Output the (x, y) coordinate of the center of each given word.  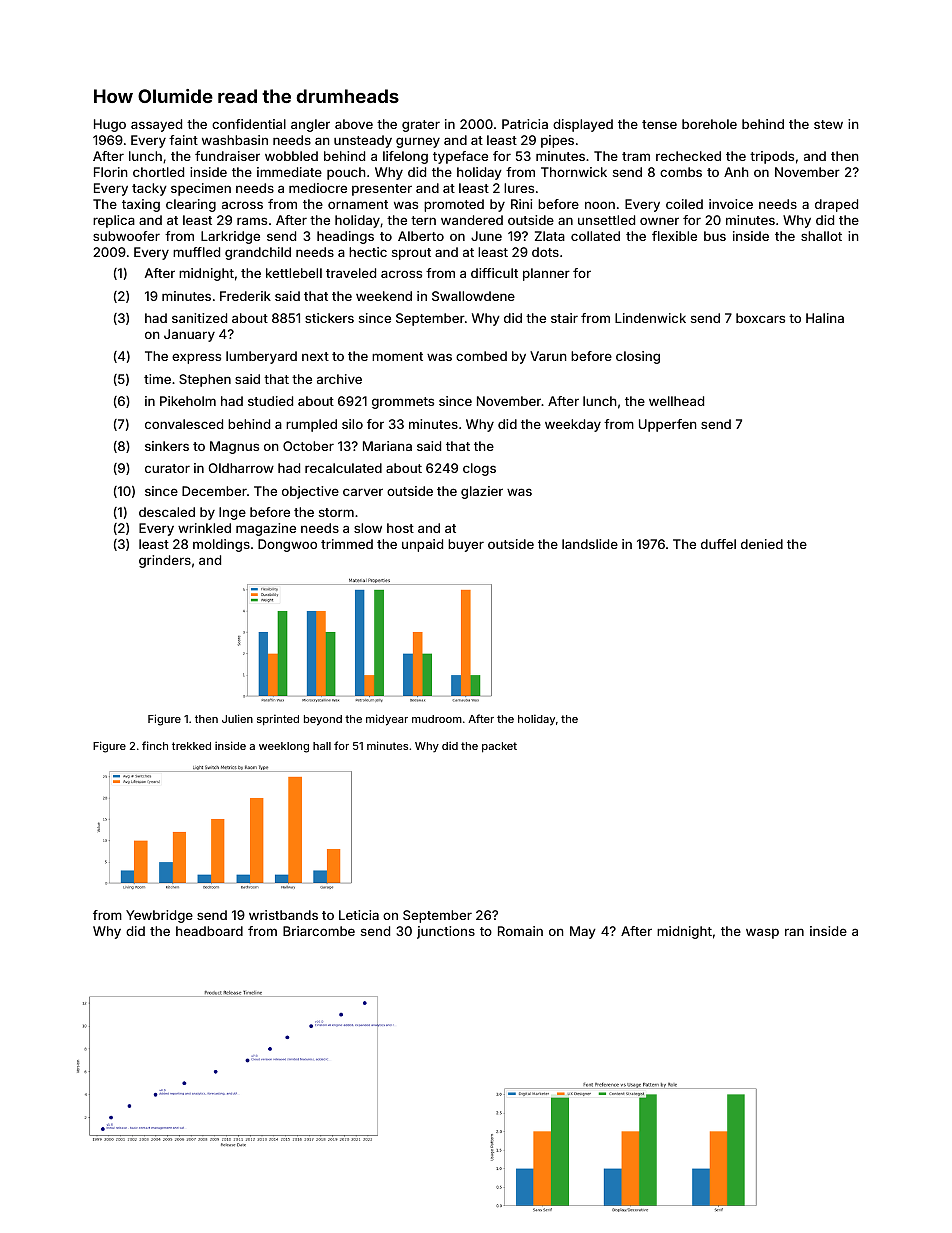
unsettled (606, 220)
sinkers (167, 446)
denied (762, 544)
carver (363, 492)
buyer (466, 545)
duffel (718, 544)
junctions (446, 932)
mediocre (318, 188)
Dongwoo (287, 545)
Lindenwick (650, 318)
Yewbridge (159, 916)
